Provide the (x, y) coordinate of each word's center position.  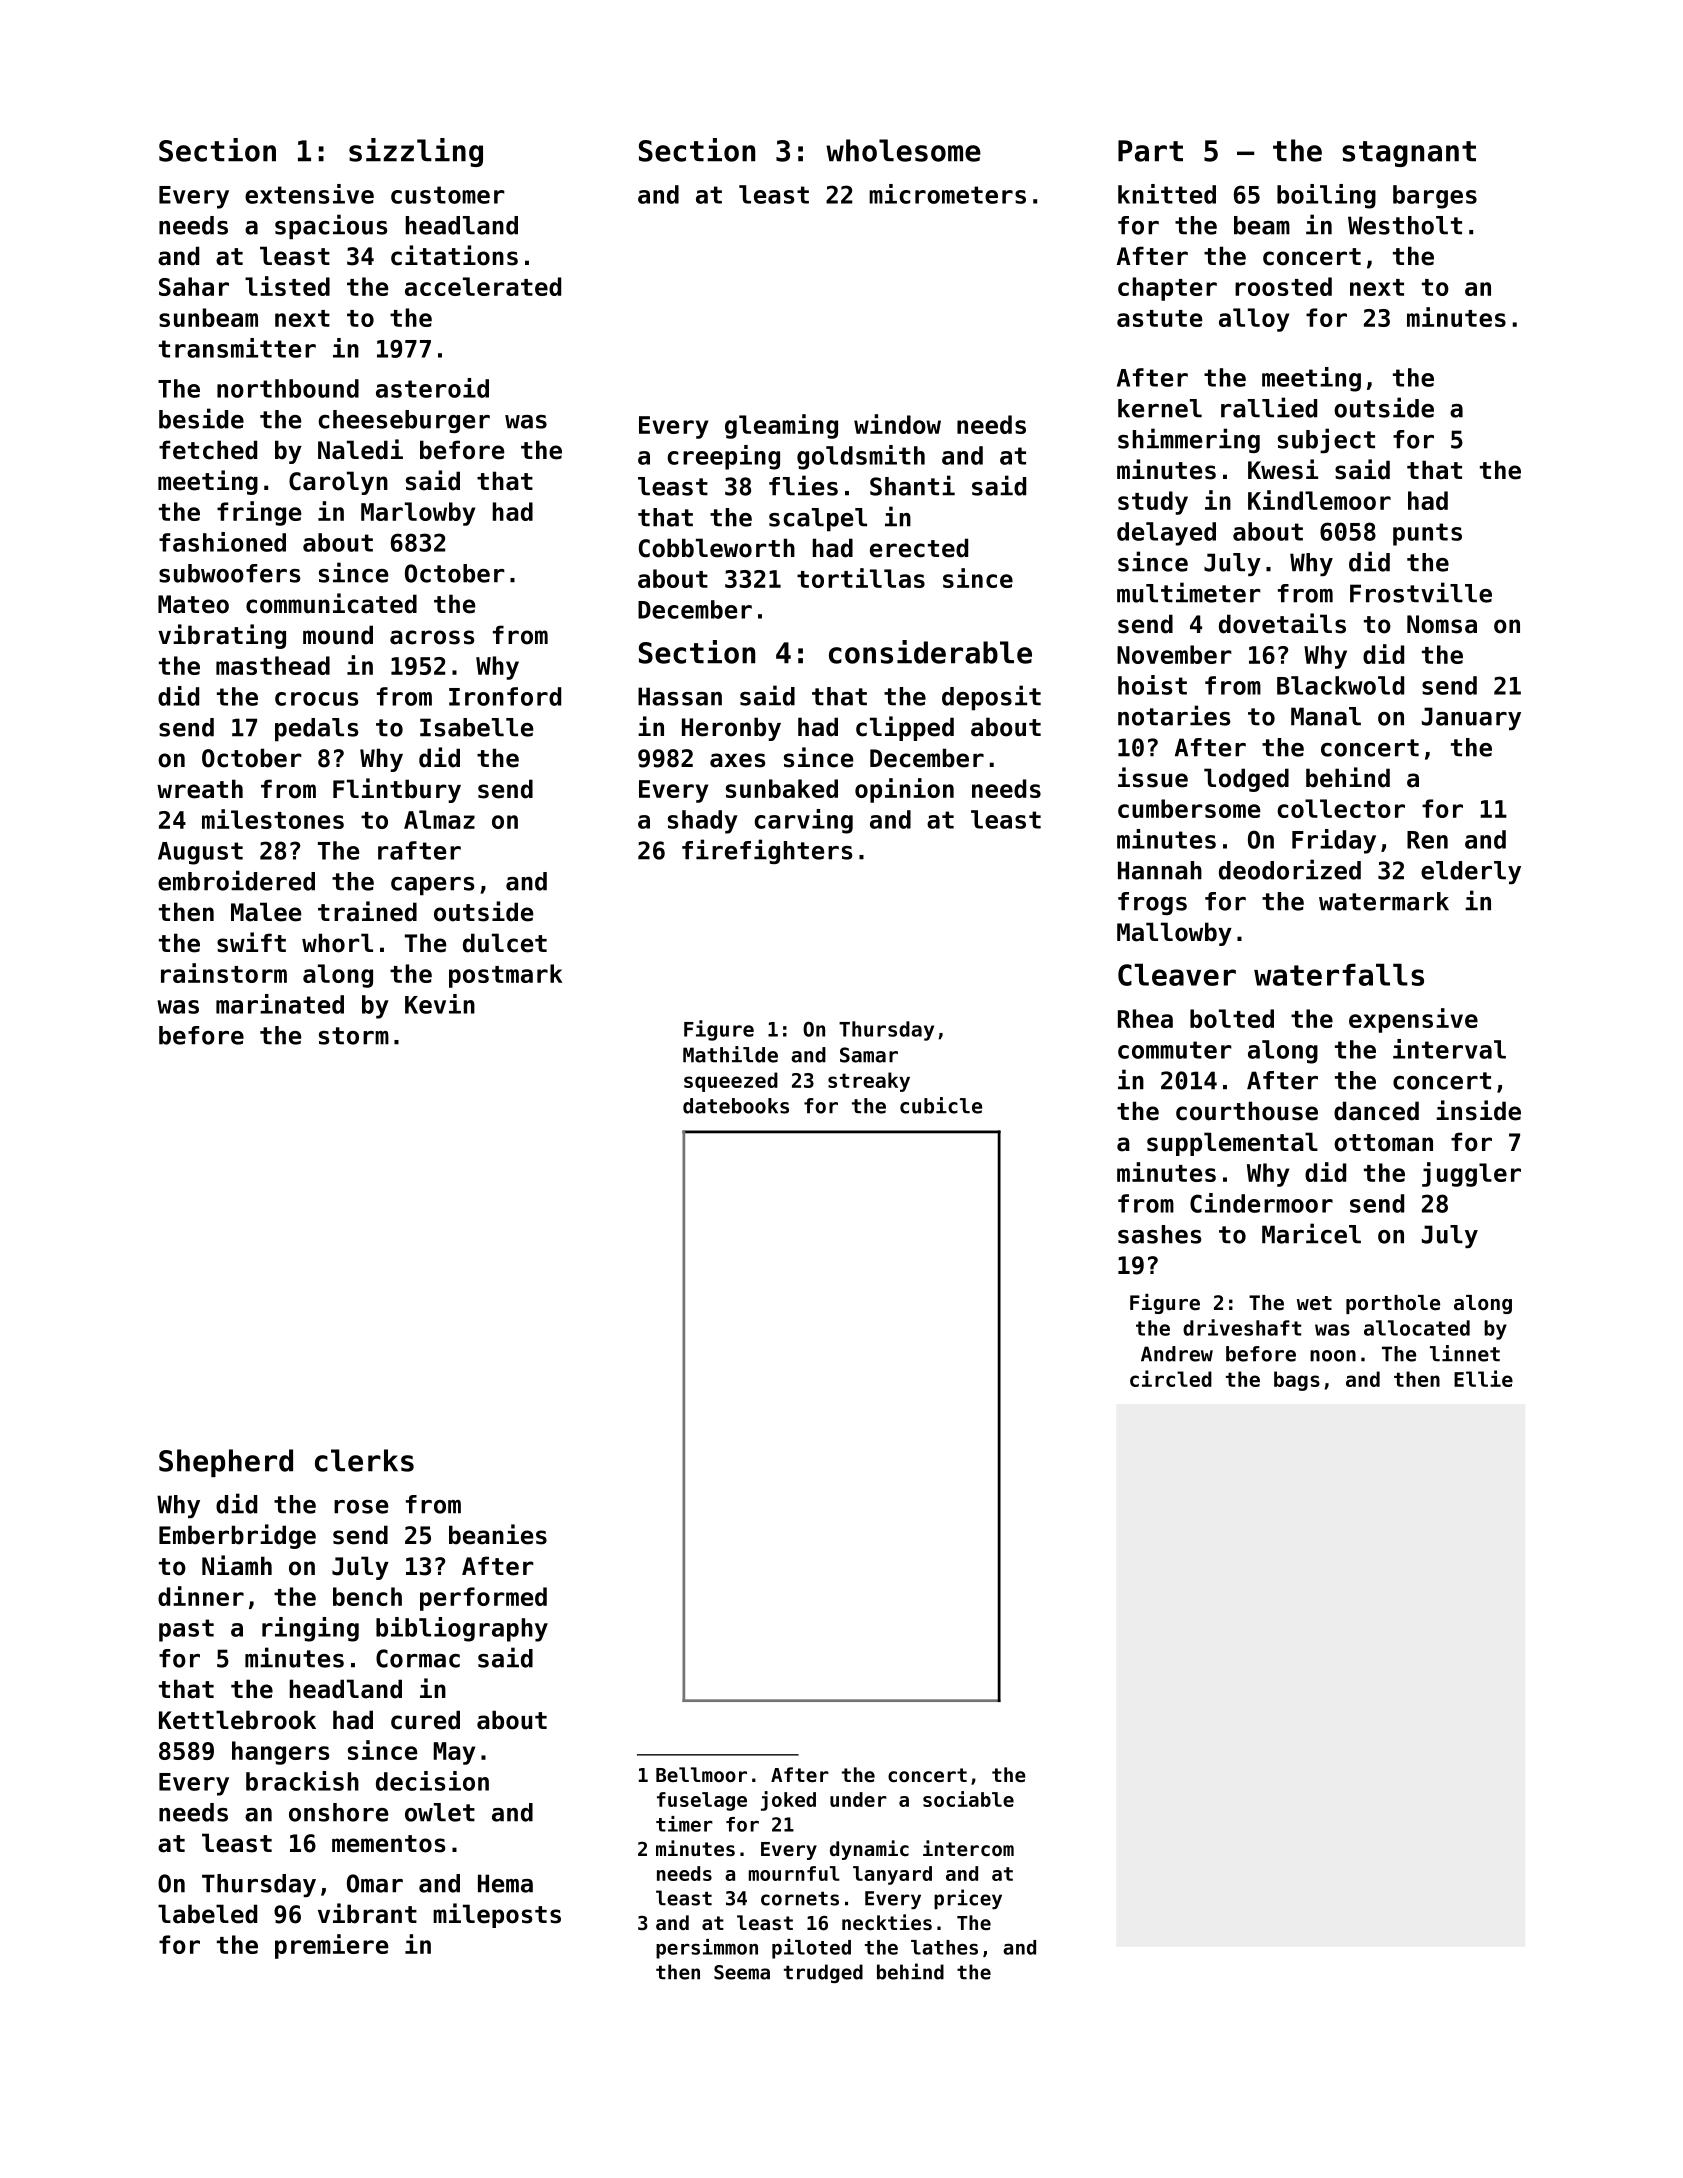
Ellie (1483, 1378)
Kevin (440, 1004)
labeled (207, 1914)
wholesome (903, 150)
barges (1435, 197)
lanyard (892, 1875)
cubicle (941, 1105)
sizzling (416, 152)
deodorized (1290, 869)
